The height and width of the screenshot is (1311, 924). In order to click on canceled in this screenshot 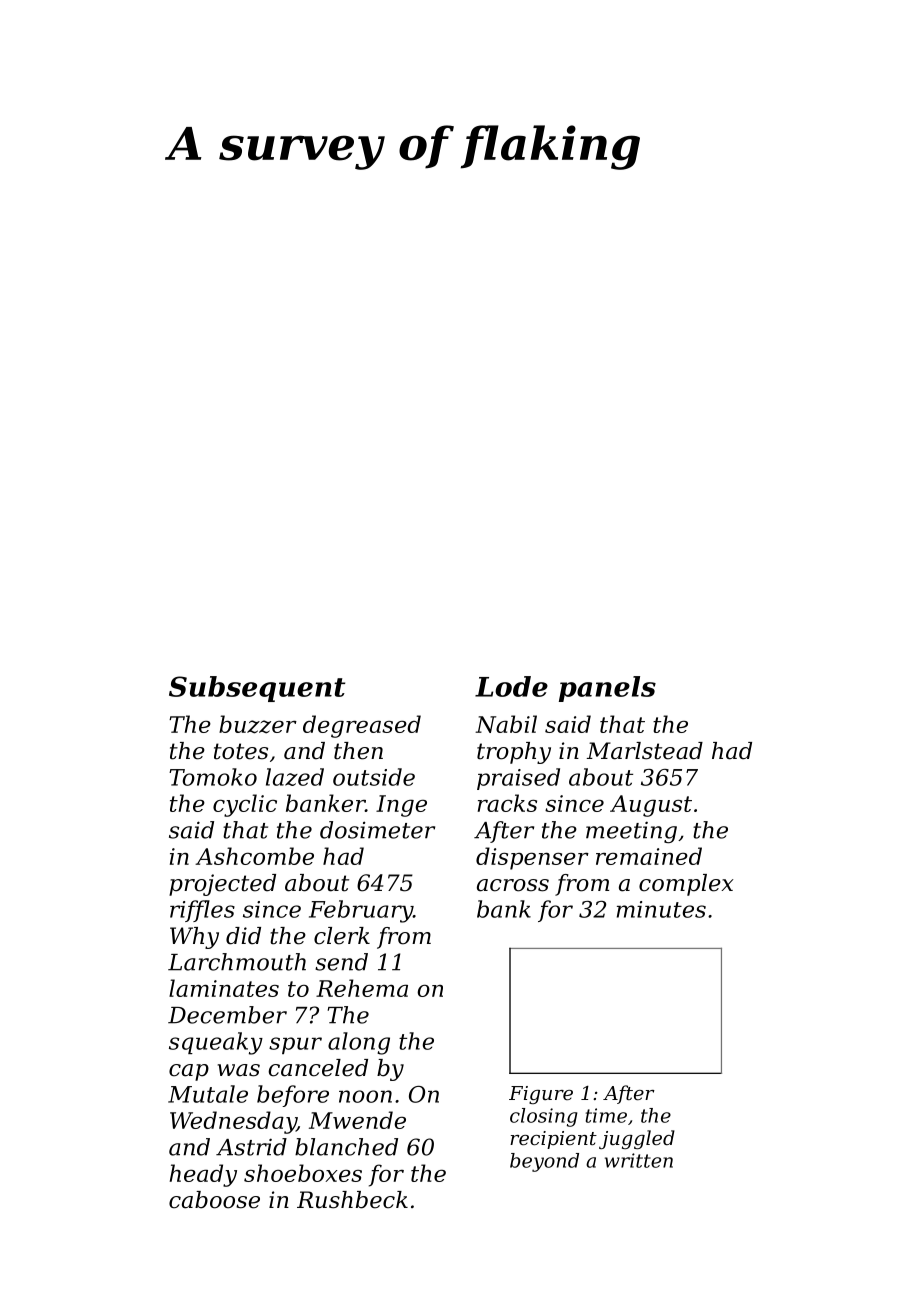, I will do `click(318, 1068)`.
